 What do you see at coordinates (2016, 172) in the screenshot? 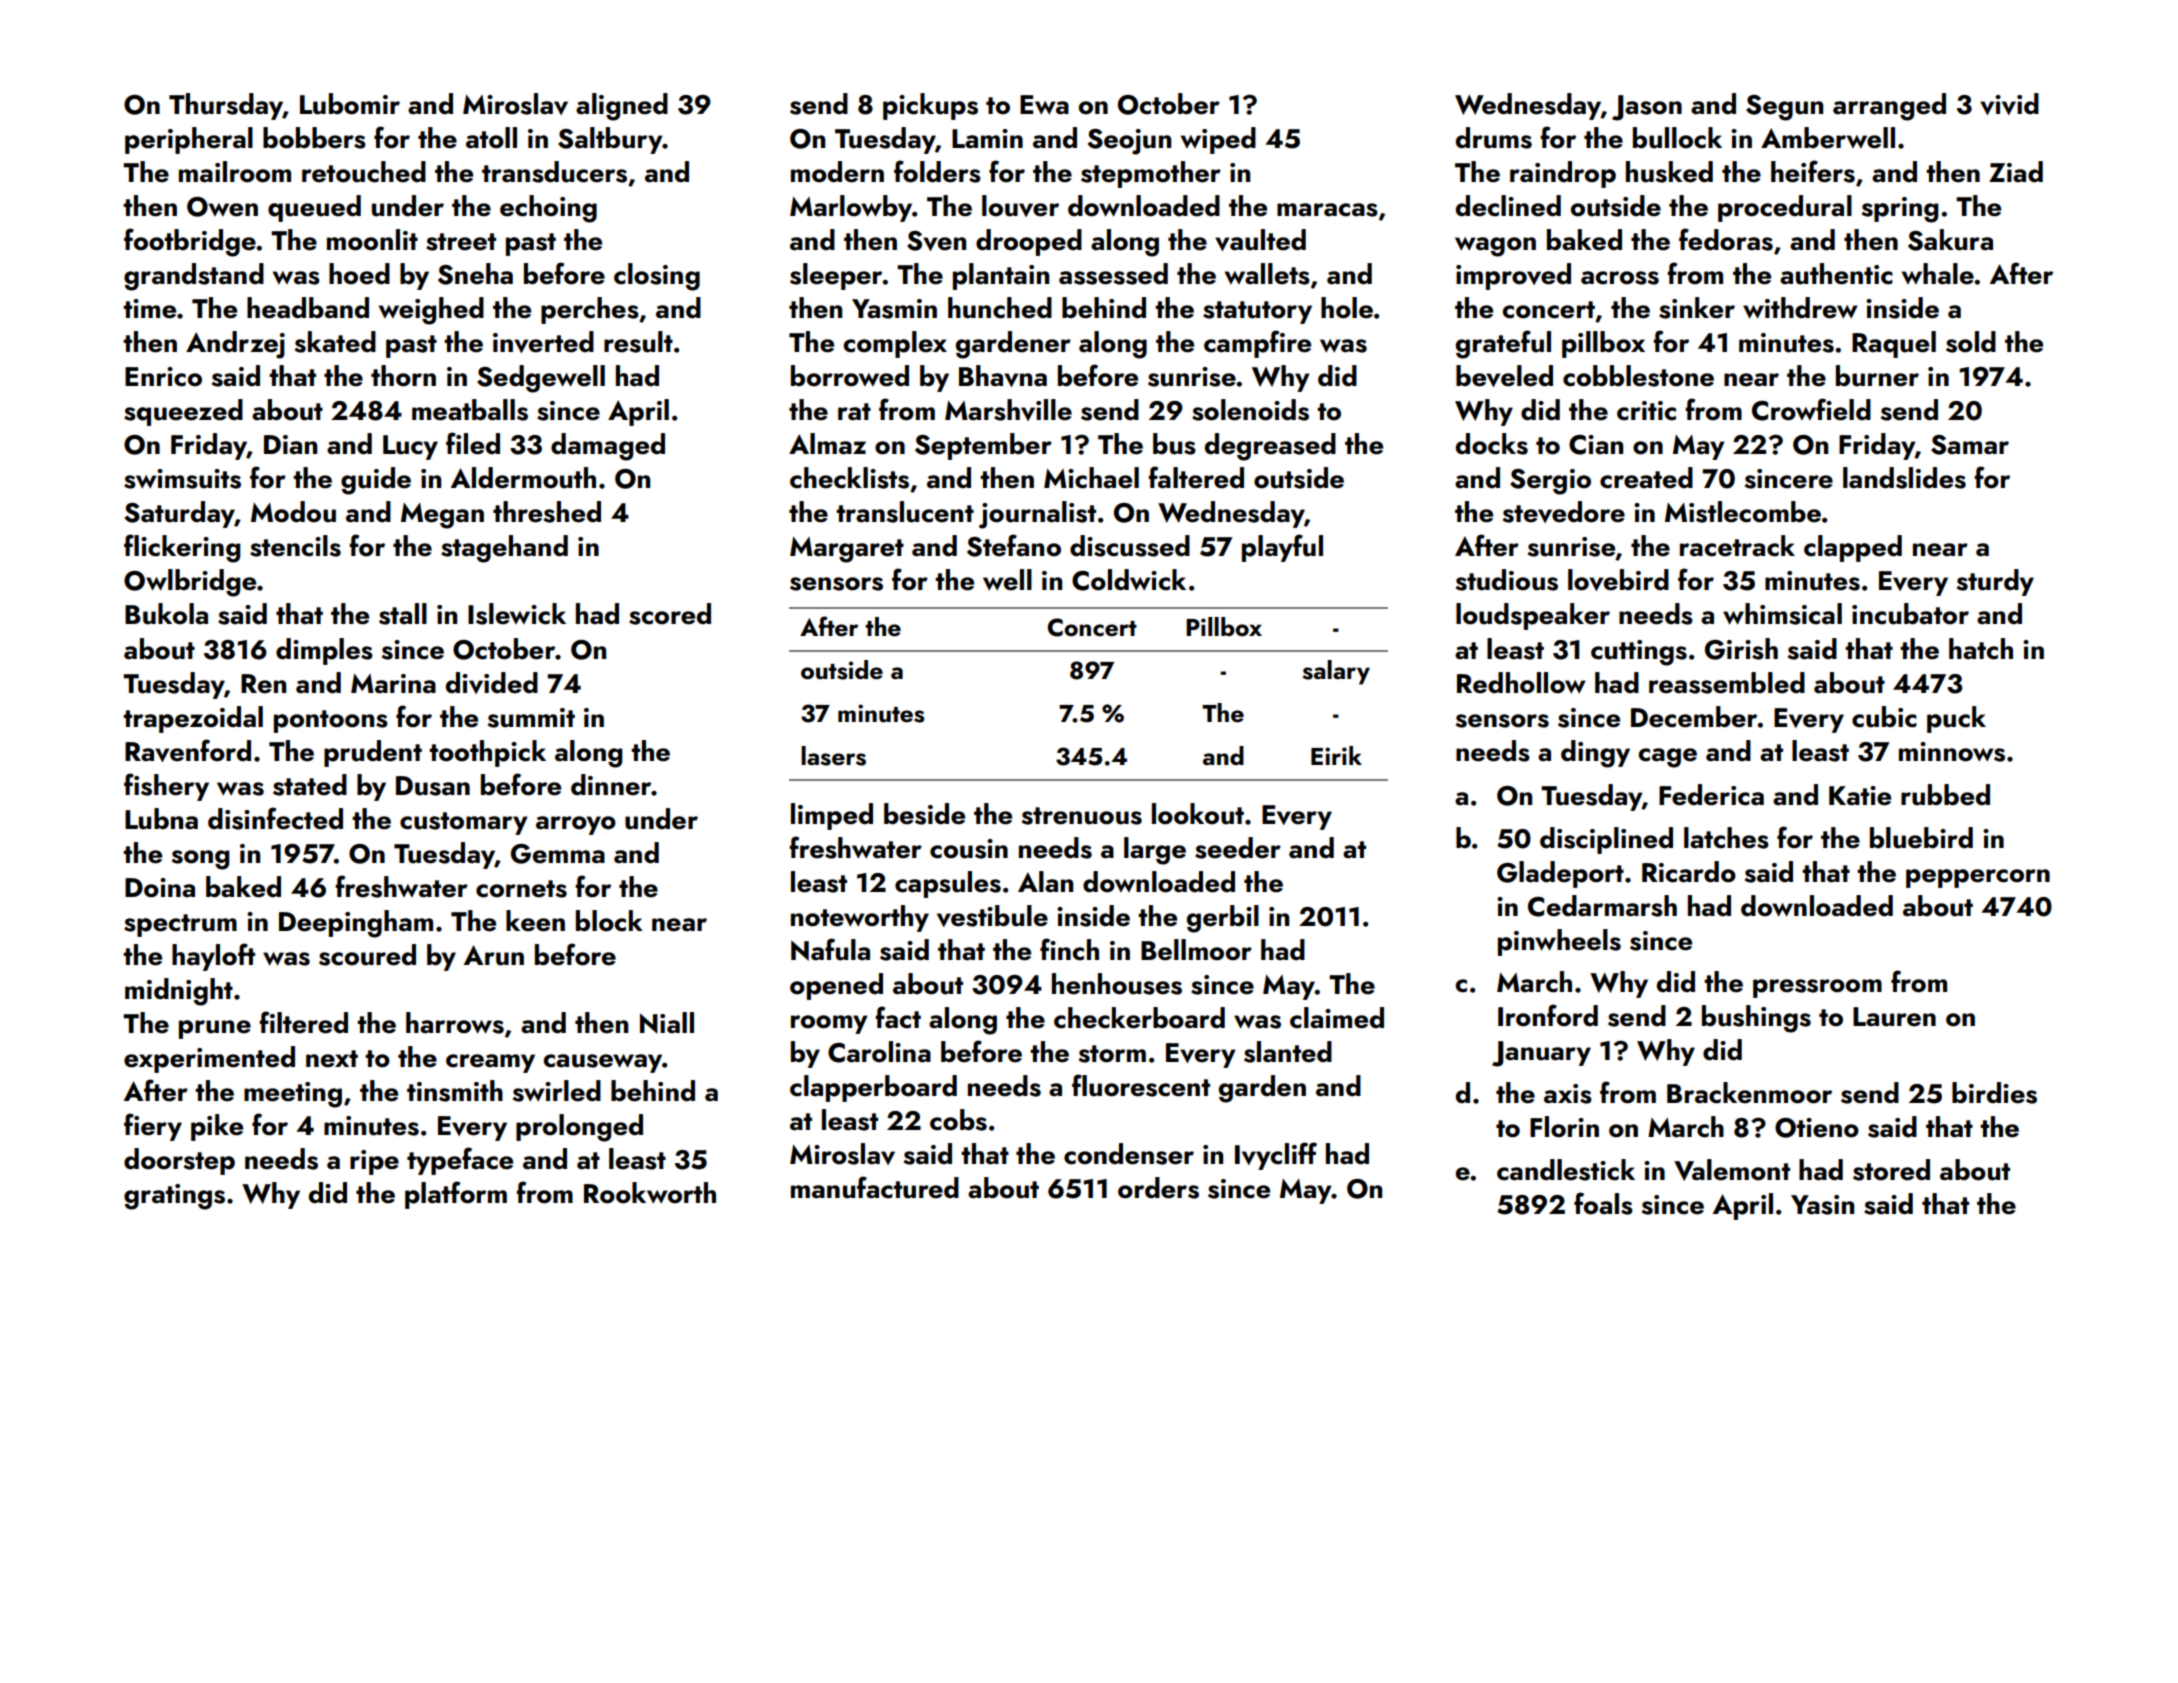
I see `Ziad` at bounding box center [2016, 172].
